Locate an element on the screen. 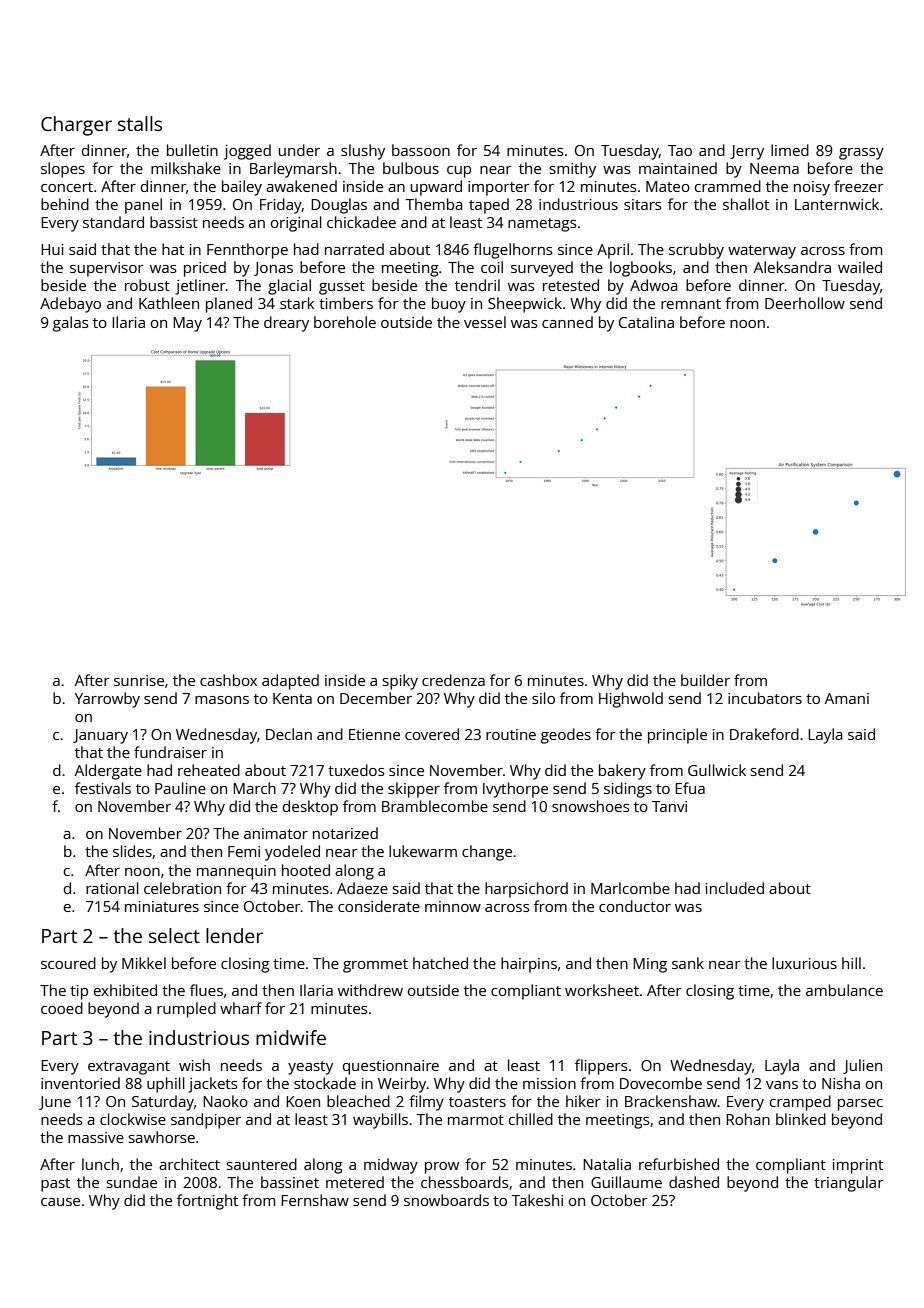 The image size is (924, 1308). snowboards is located at coordinates (446, 1200).
